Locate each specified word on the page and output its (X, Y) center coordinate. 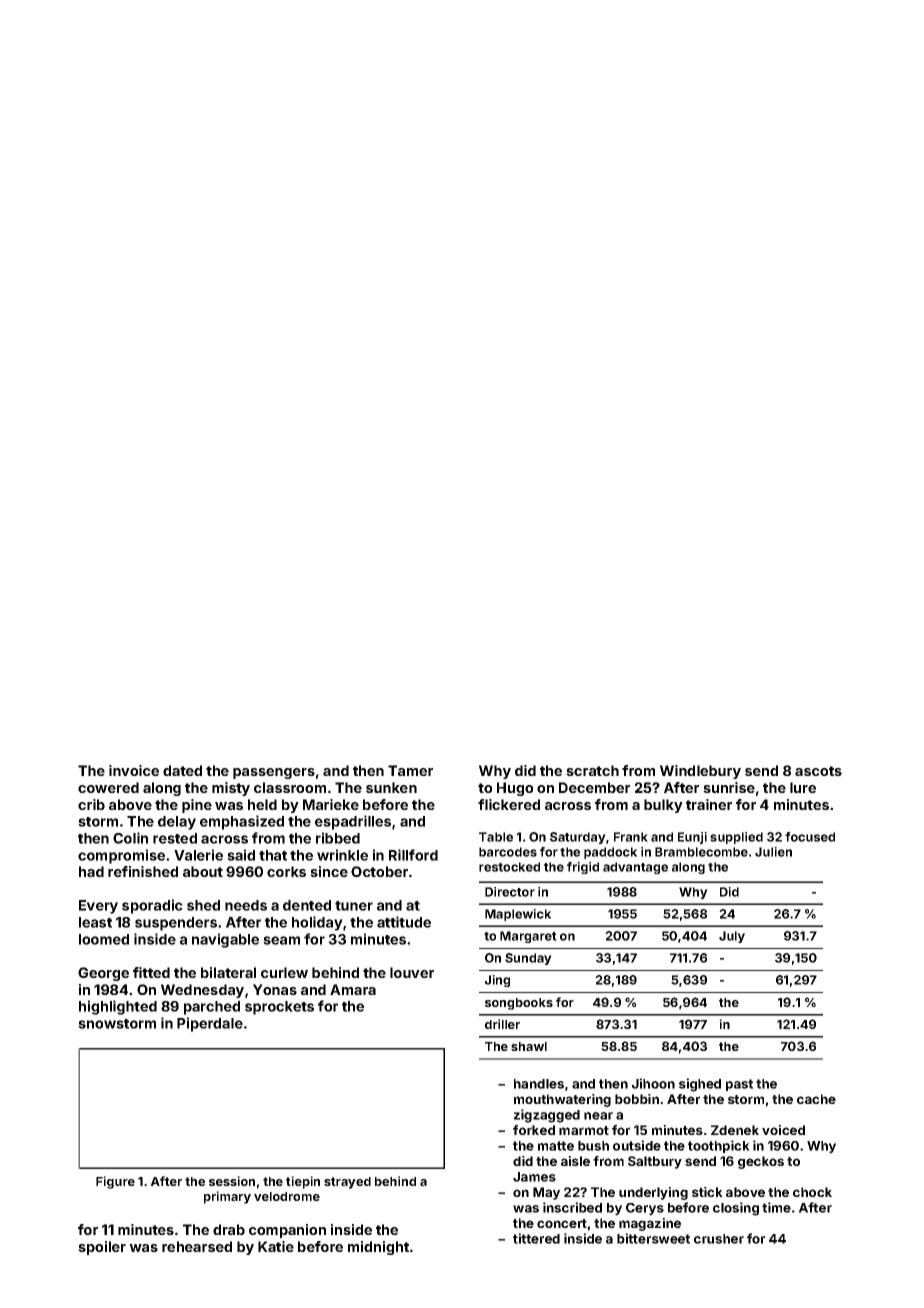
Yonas (275, 989)
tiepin (303, 1182)
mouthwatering (562, 1100)
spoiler (102, 1248)
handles (539, 1084)
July (732, 937)
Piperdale (210, 1024)
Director (510, 892)
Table (496, 837)
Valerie (198, 855)
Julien (773, 852)
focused (810, 837)
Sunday (528, 959)
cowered (108, 787)
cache (816, 1099)
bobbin (637, 1099)
